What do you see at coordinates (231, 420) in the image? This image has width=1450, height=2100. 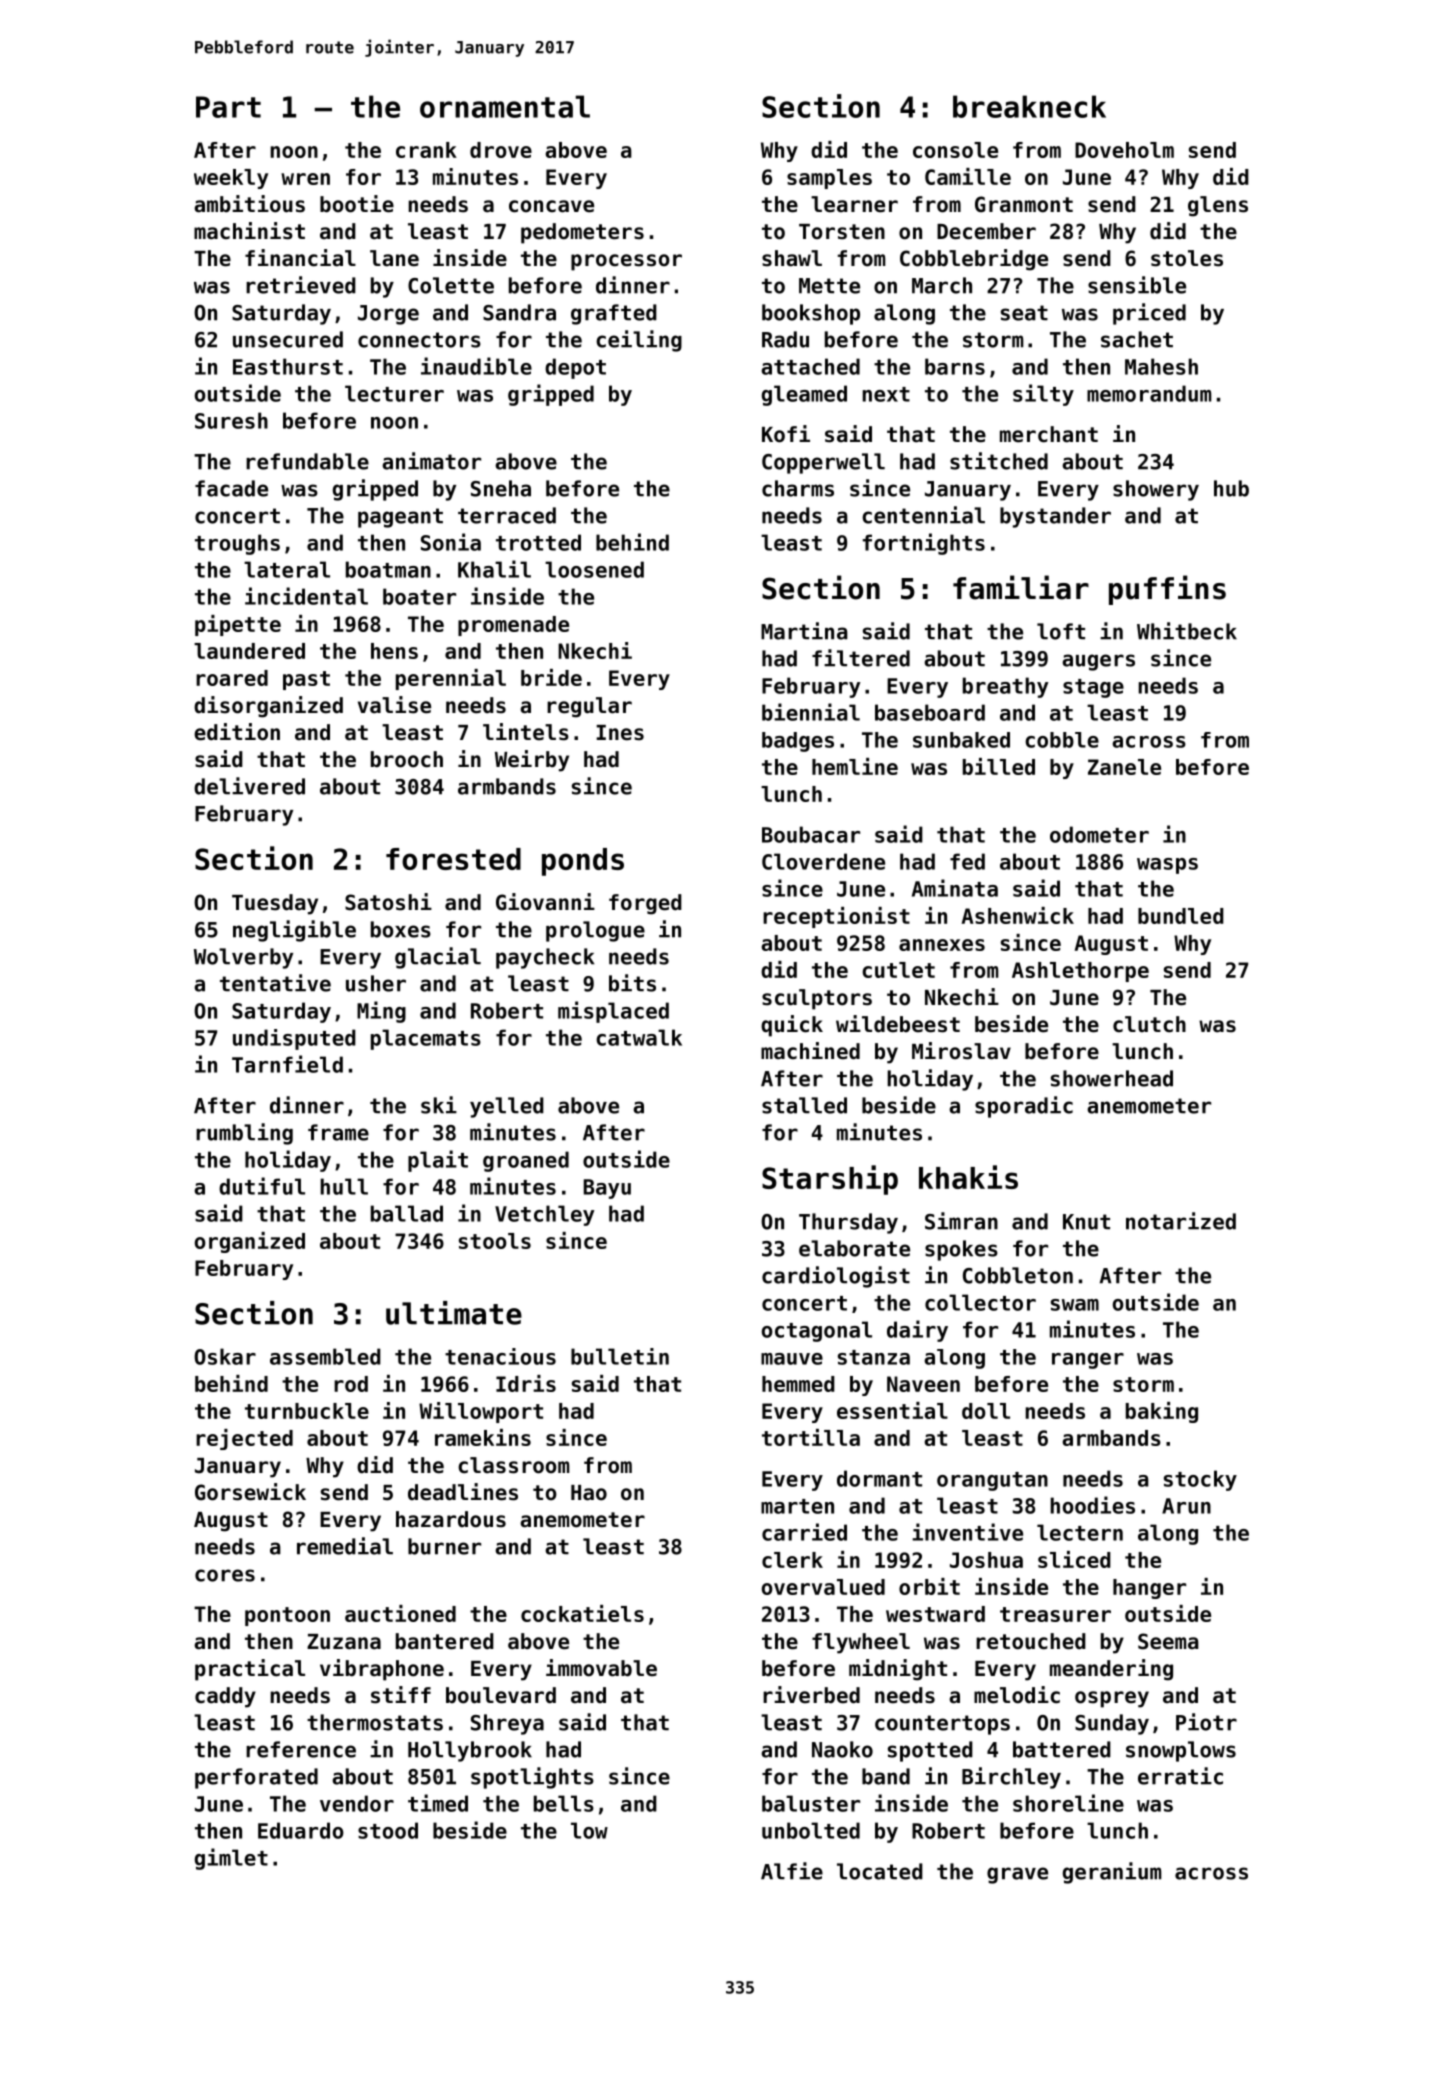 I see `Suresh` at bounding box center [231, 420].
